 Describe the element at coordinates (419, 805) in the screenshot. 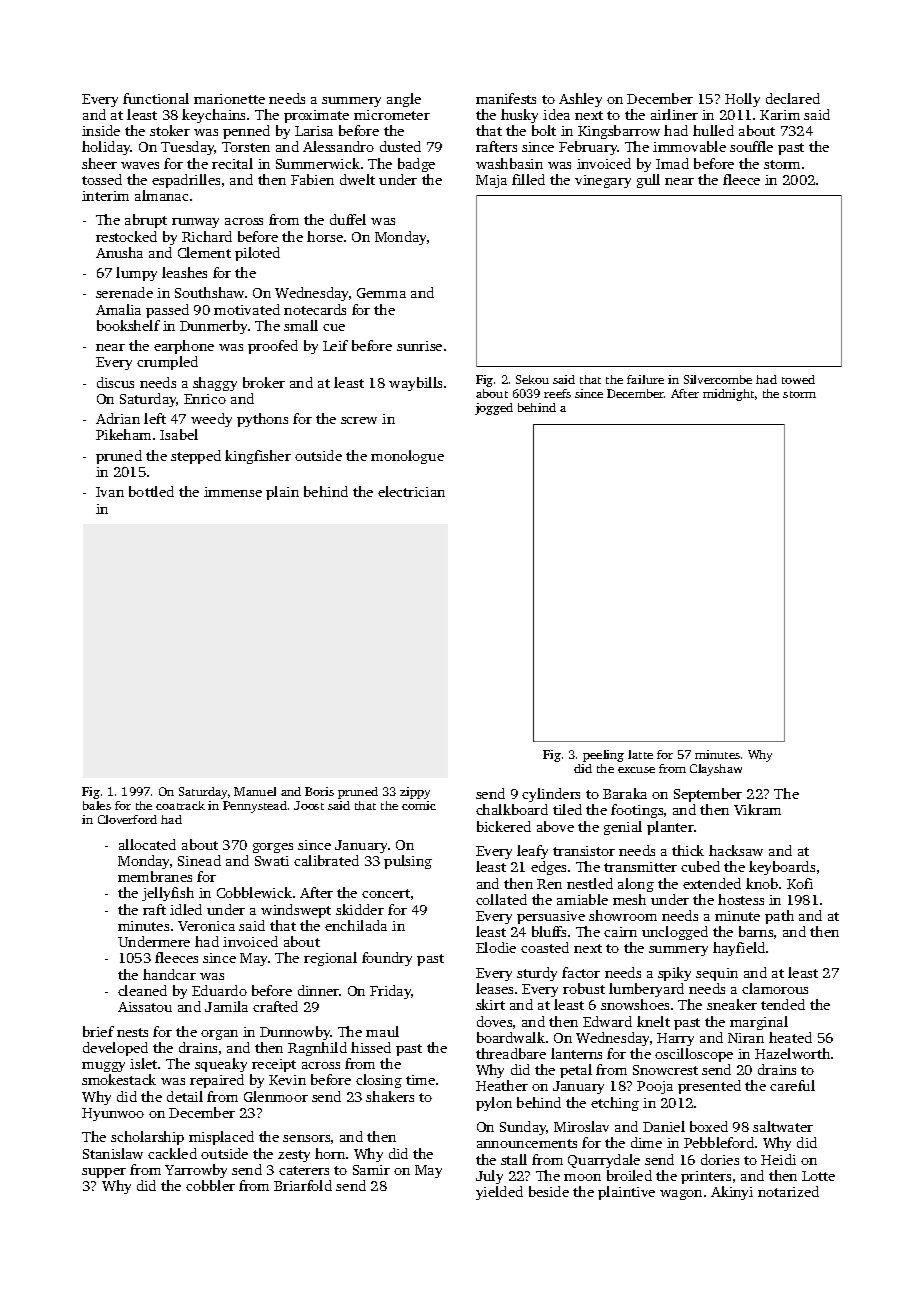

I see `comic` at that location.
